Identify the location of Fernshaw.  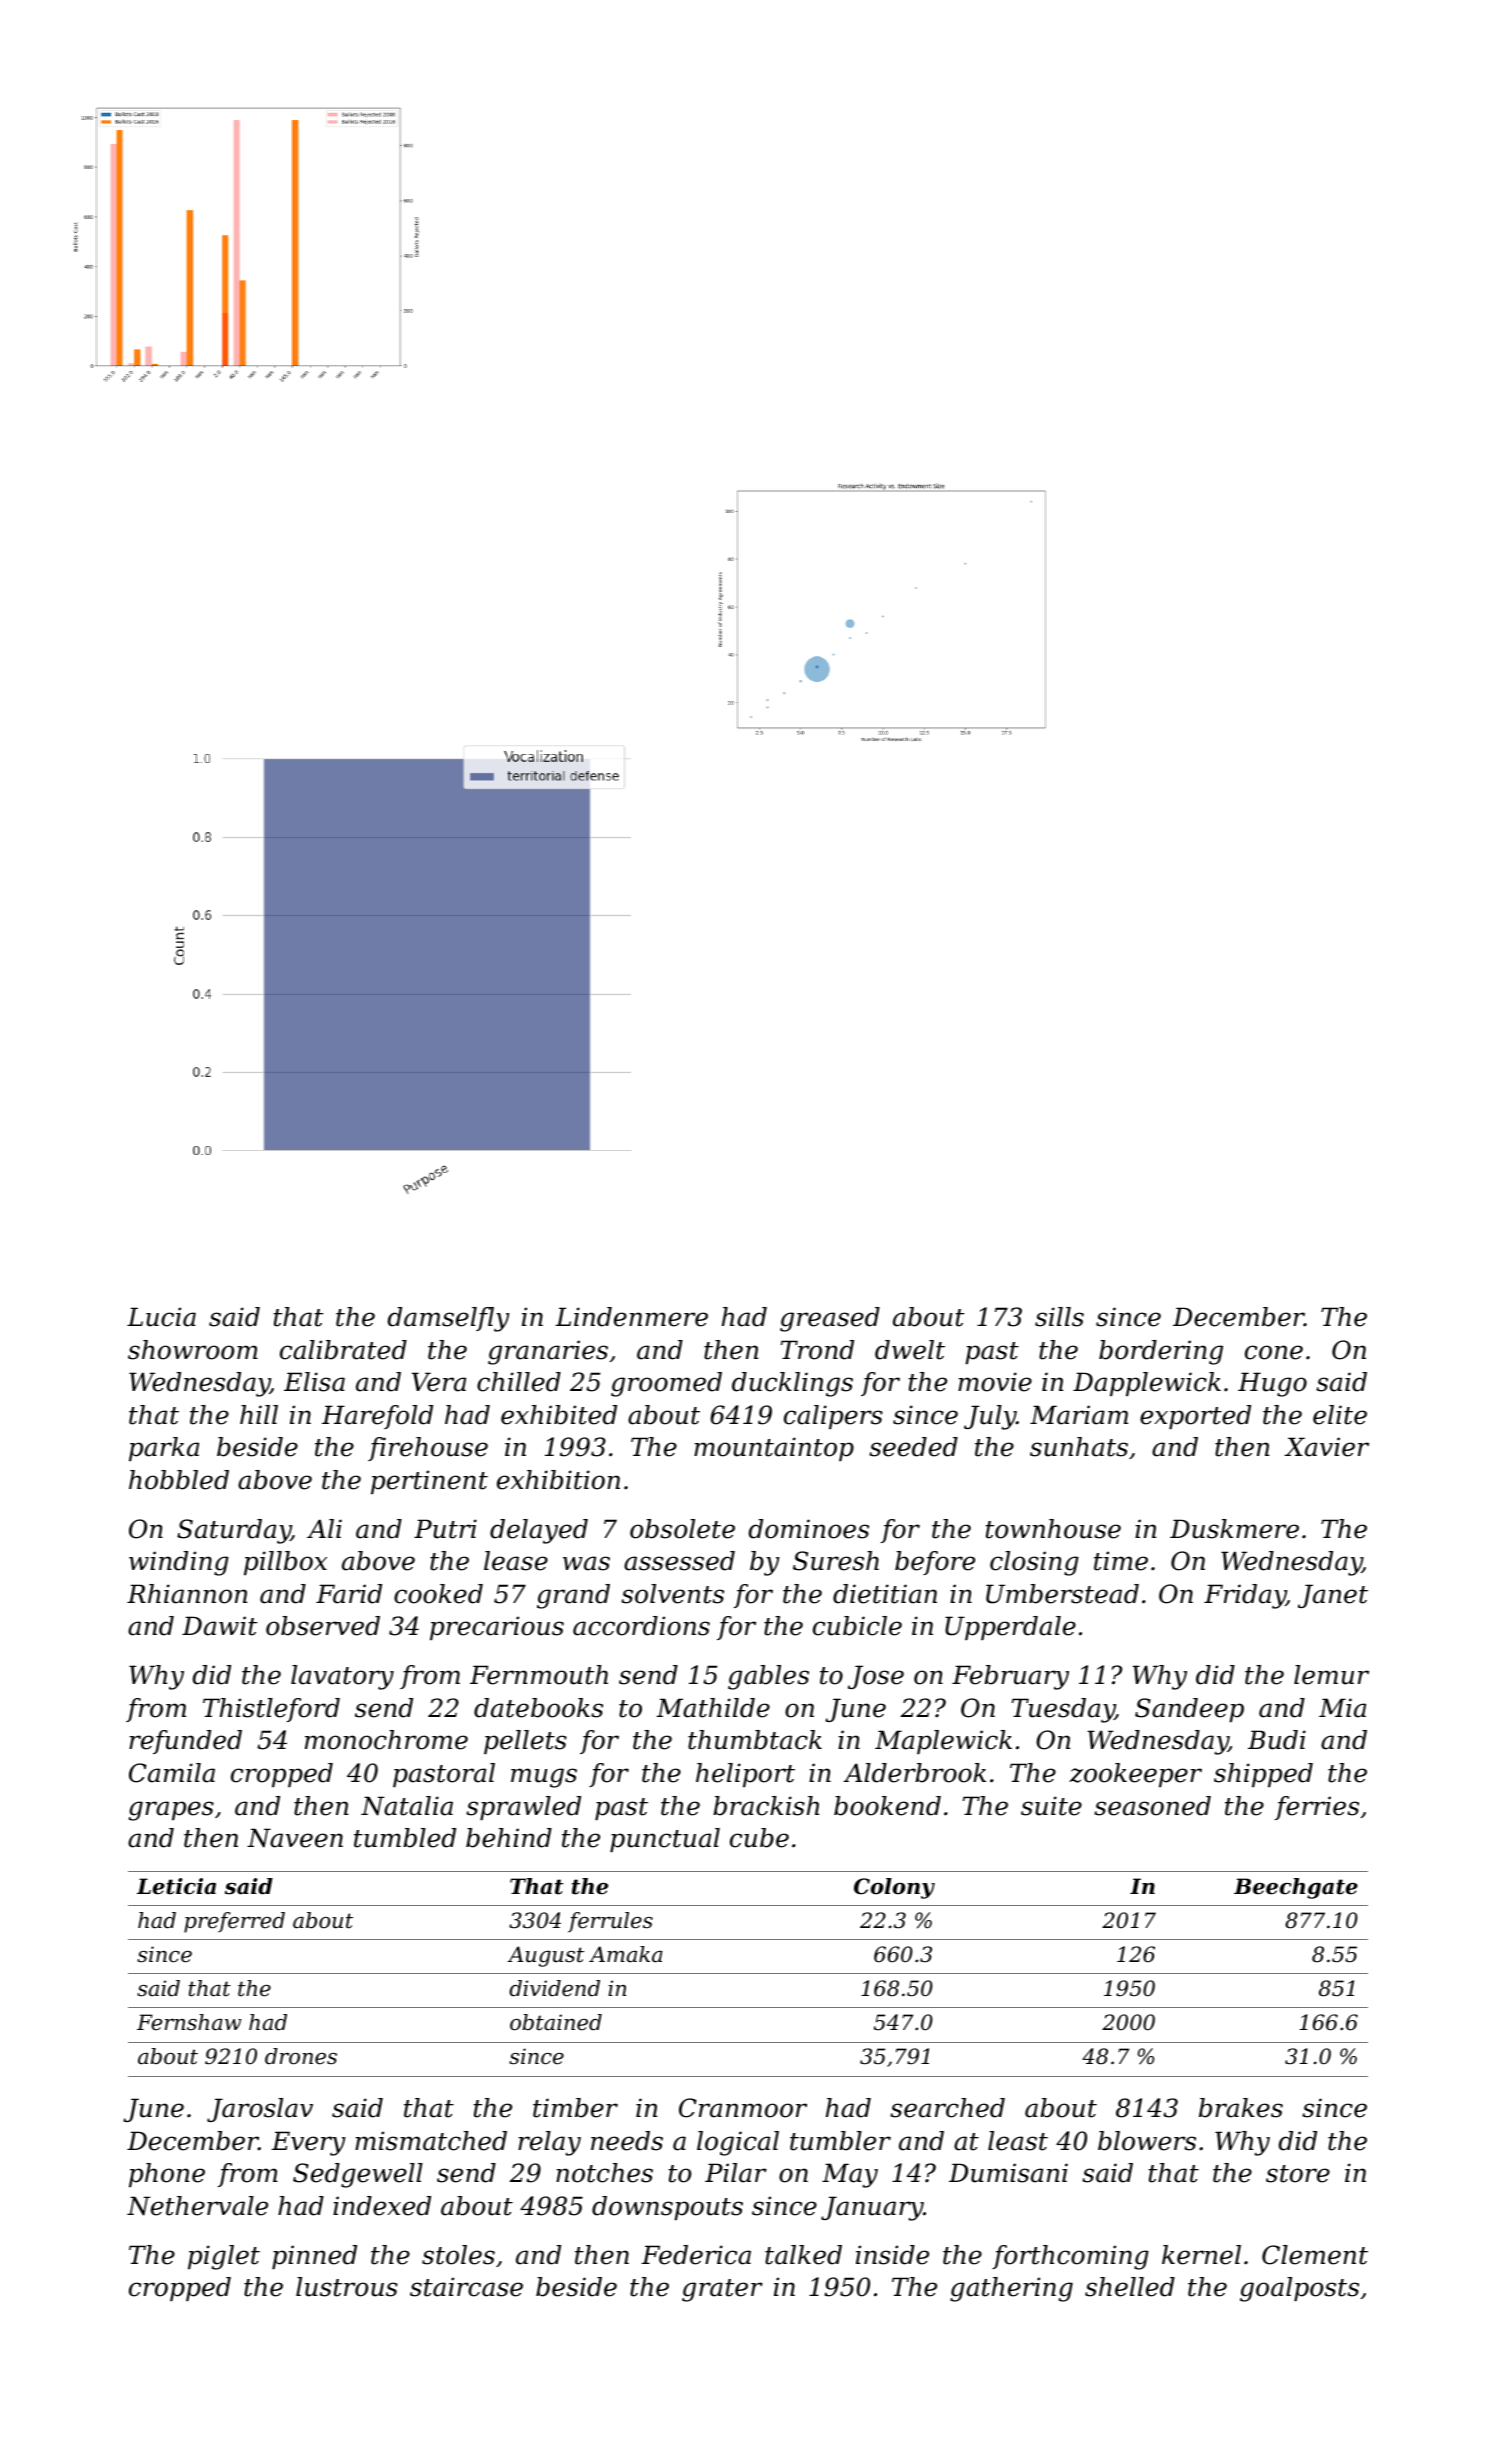
(189, 2022).
